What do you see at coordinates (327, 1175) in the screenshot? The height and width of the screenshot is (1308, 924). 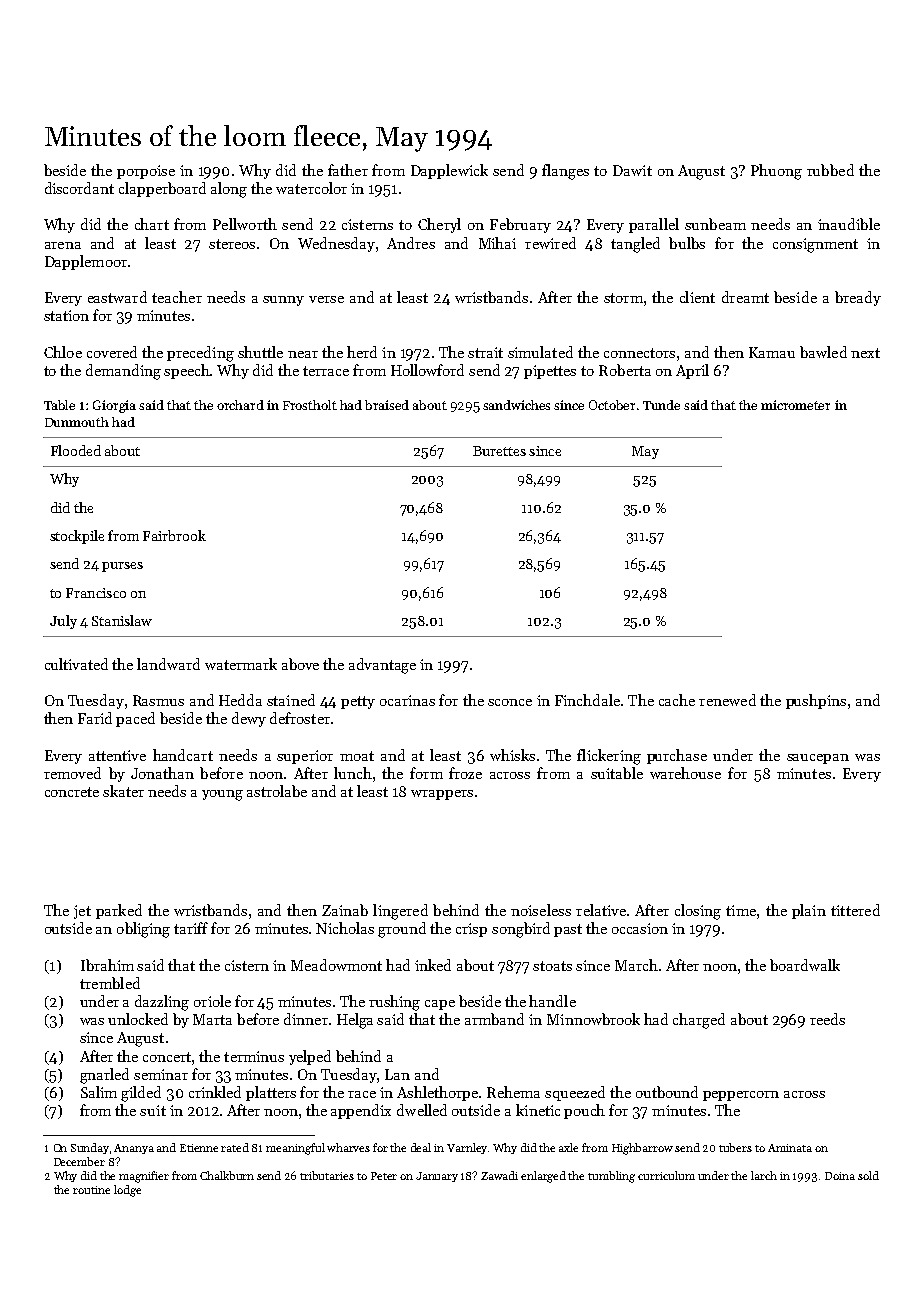 I see `tributaries` at bounding box center [327, 1175].
